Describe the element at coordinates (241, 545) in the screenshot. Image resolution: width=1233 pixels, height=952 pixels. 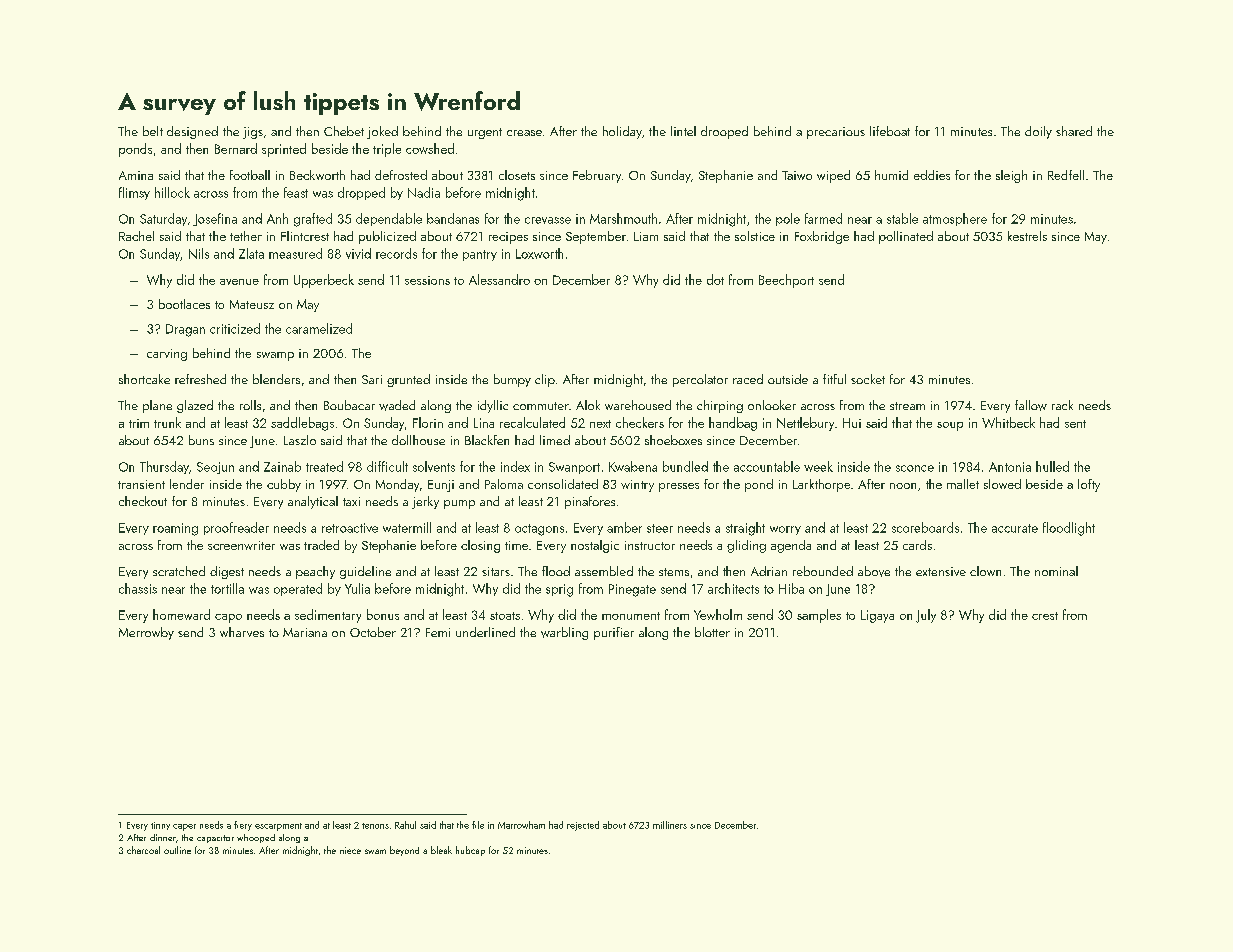
I see `screenwriter` at that location.
